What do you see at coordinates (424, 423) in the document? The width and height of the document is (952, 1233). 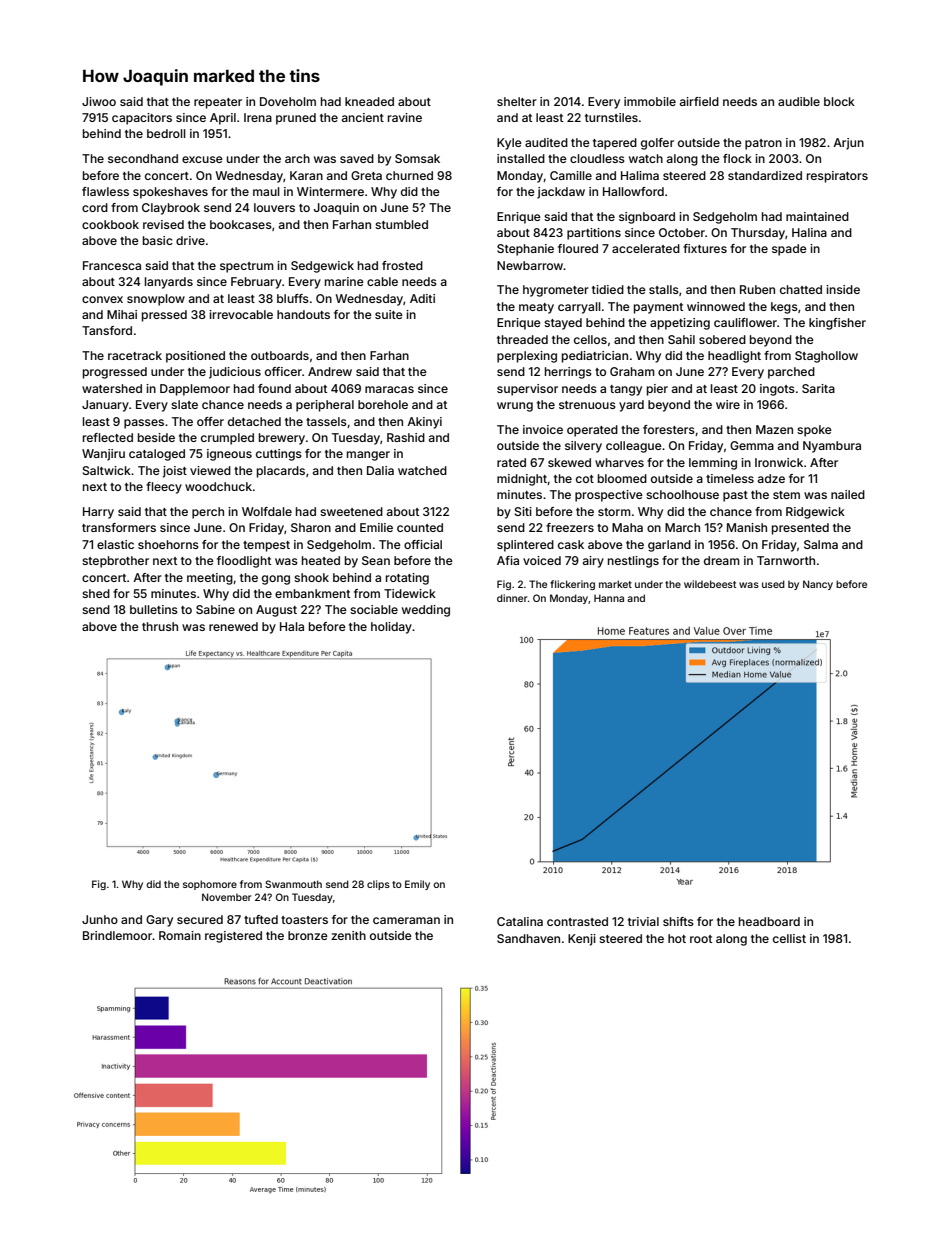 I see `Akinyi` at bounding box center [424, 423].
